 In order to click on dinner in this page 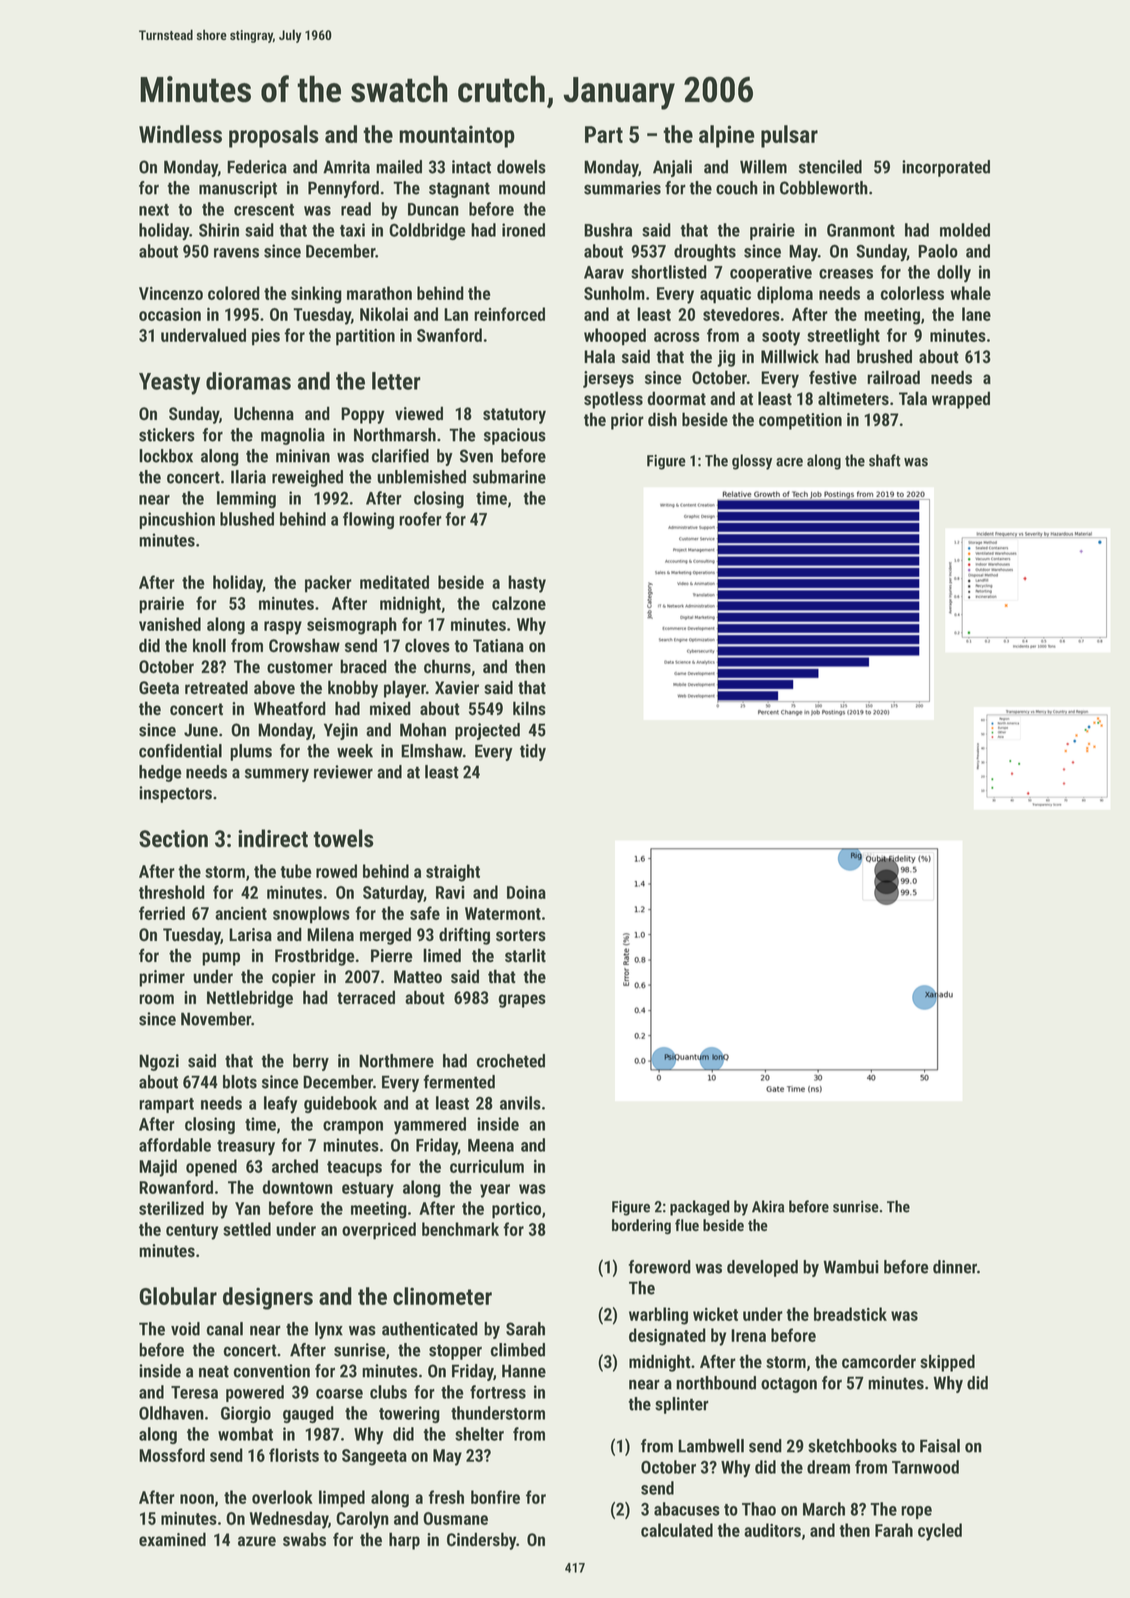, I will do `click(955, 1267)`.
